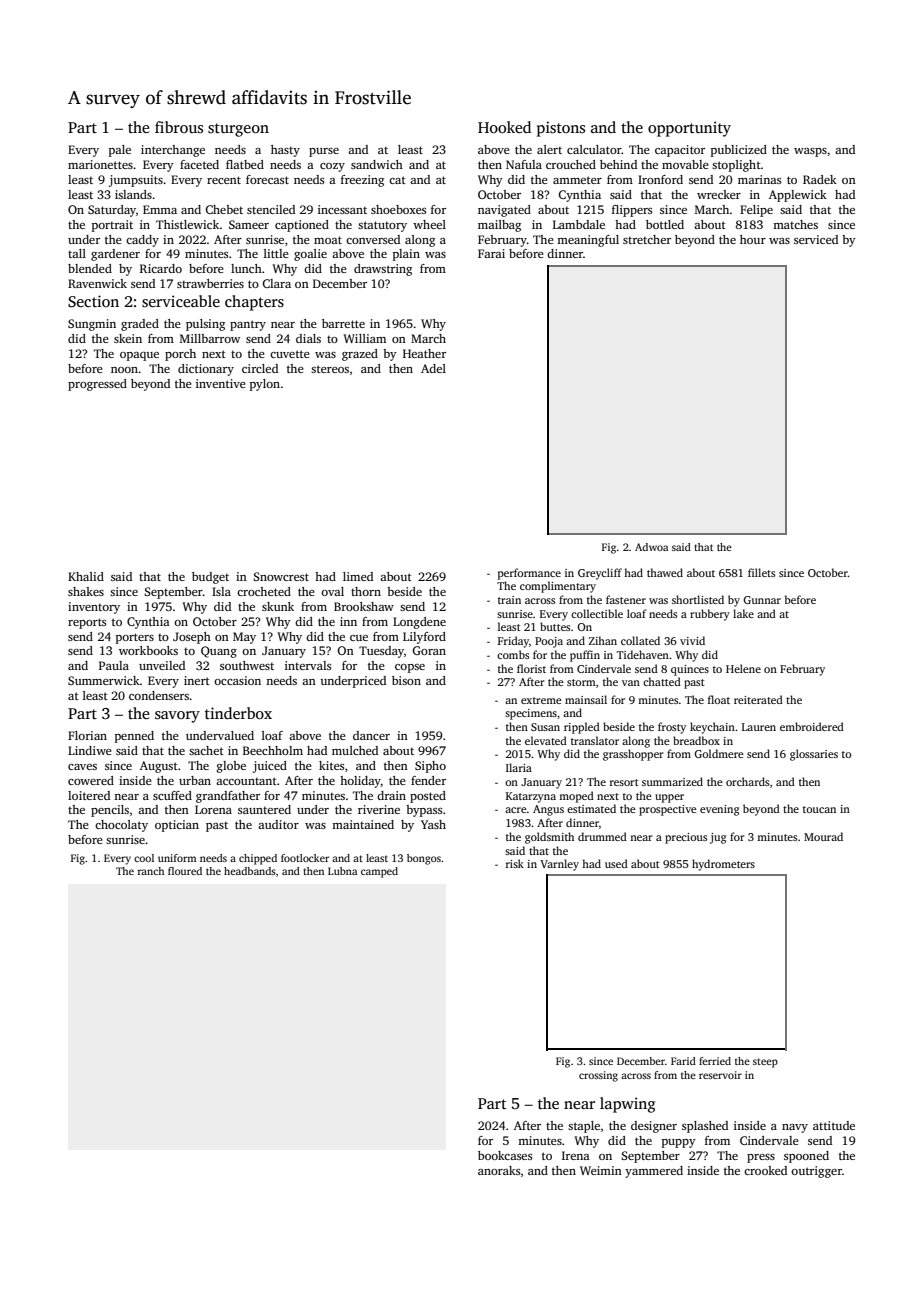  What do you see at coordinates (753, 239) in the screenshot?
I see `hour` at bounding box center [753, 239].
